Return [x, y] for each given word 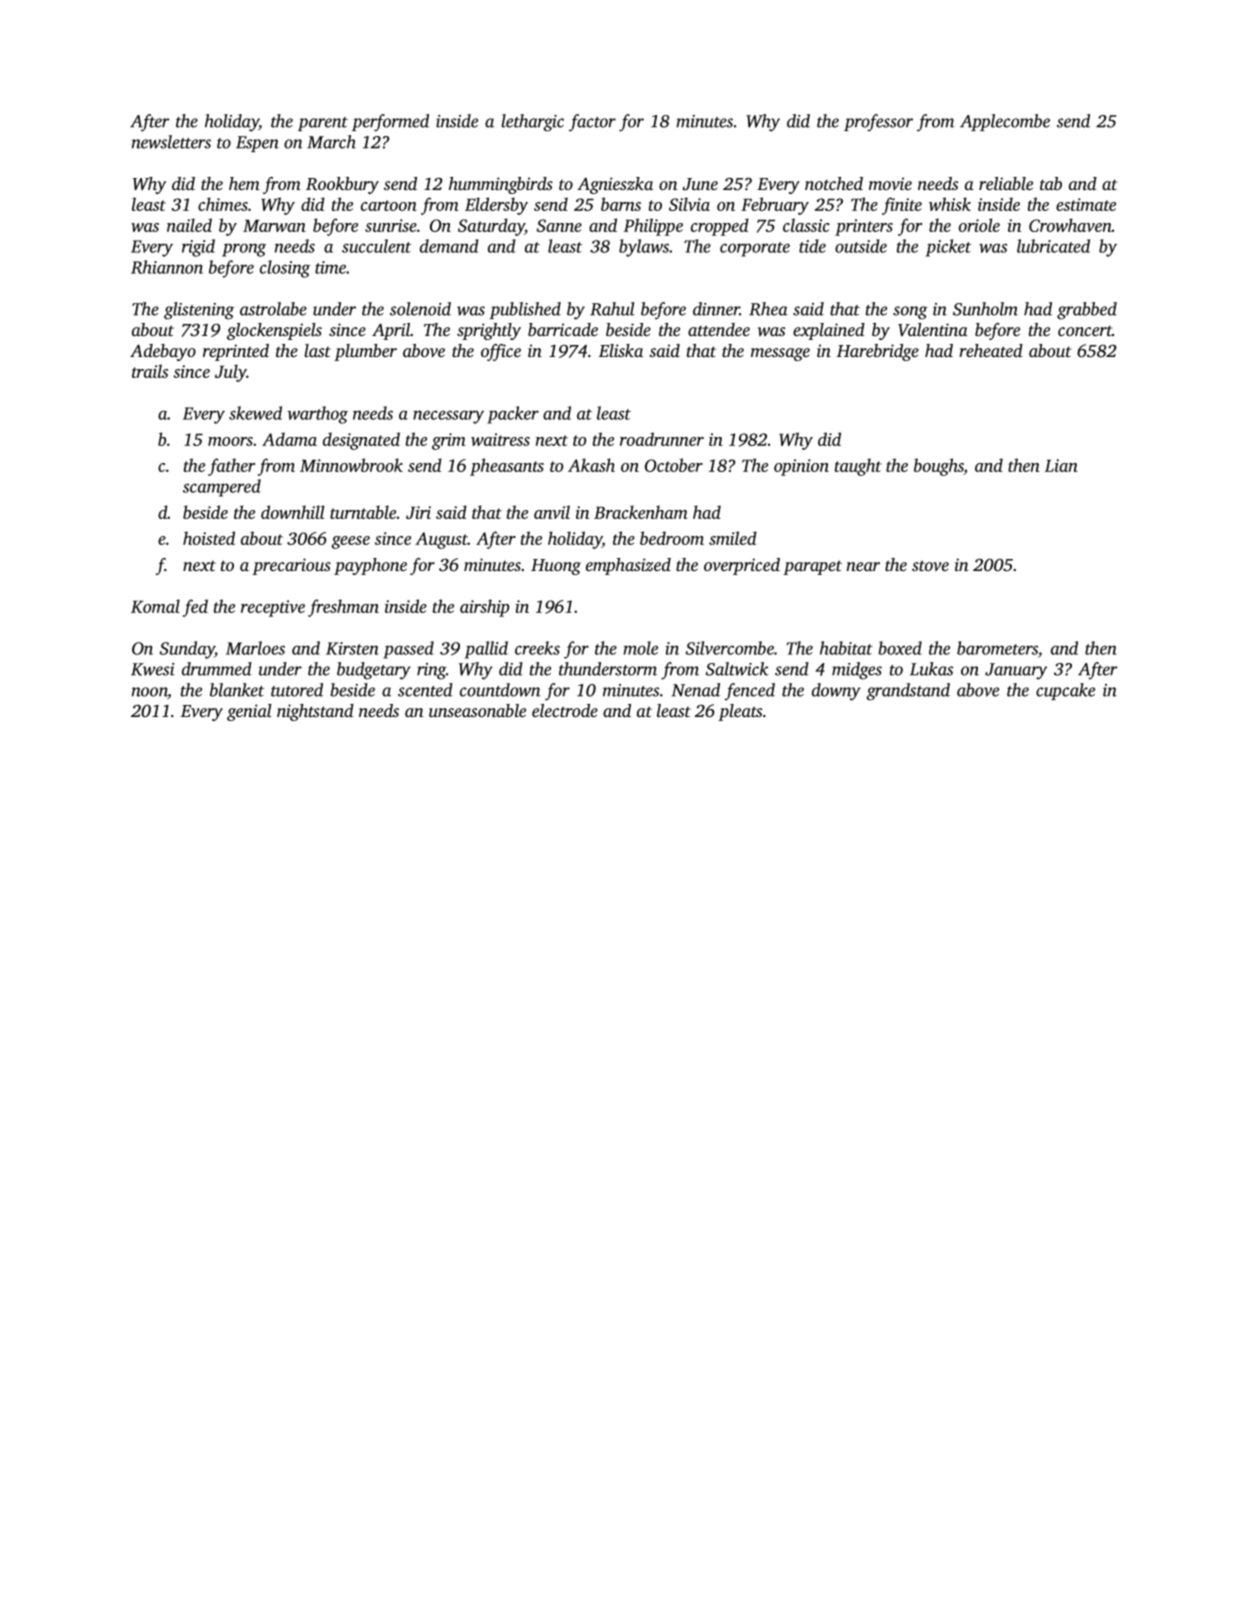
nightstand [315, 712]
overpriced [742, 566]
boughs [939, 467]
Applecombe [1005, 122]
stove [930, 565]
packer [513, 415]
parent [323, 124]
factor [592, 123]
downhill [292, 512]
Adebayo [163, 352]
